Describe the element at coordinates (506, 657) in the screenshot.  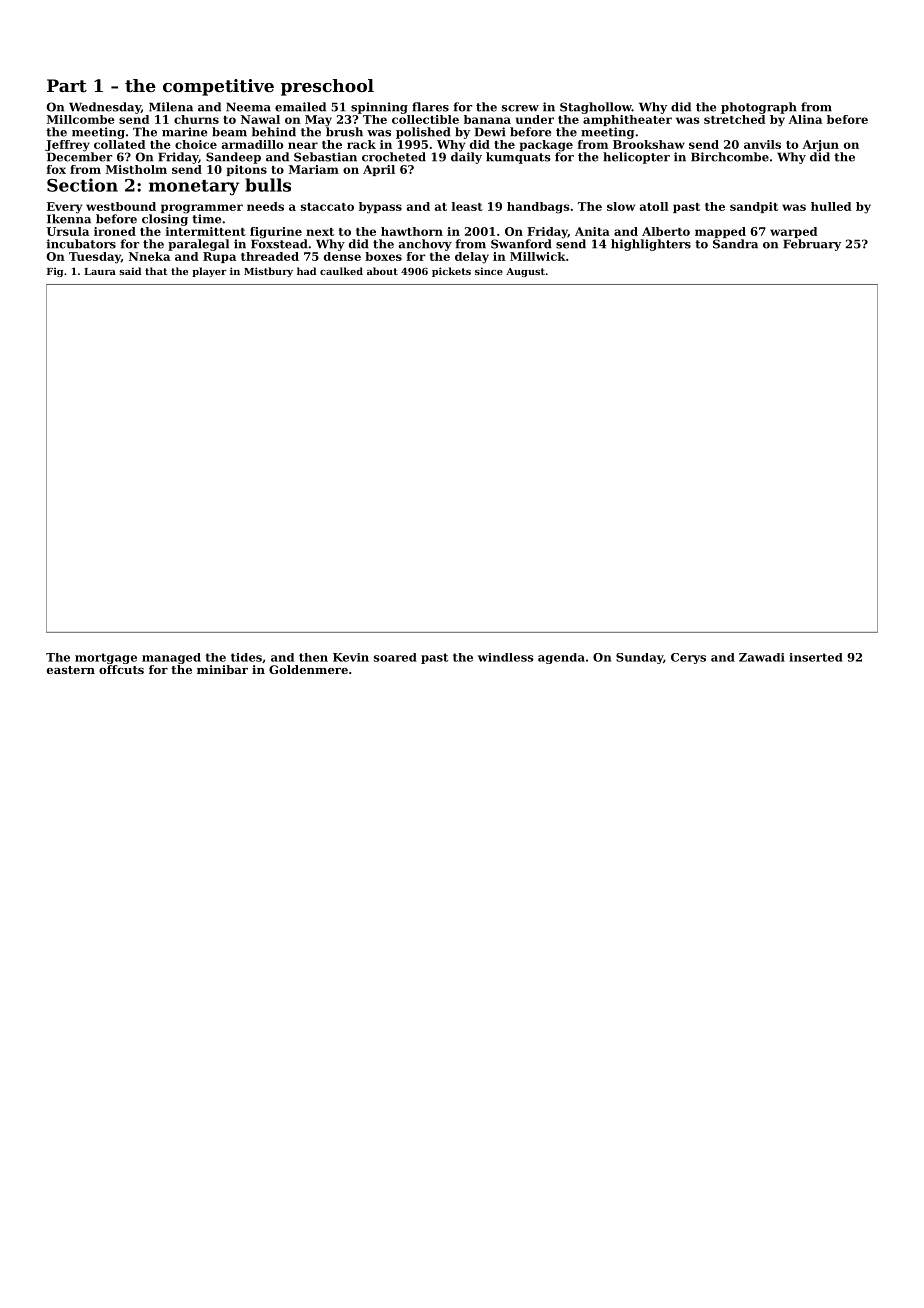
I see `windless` at that location.
